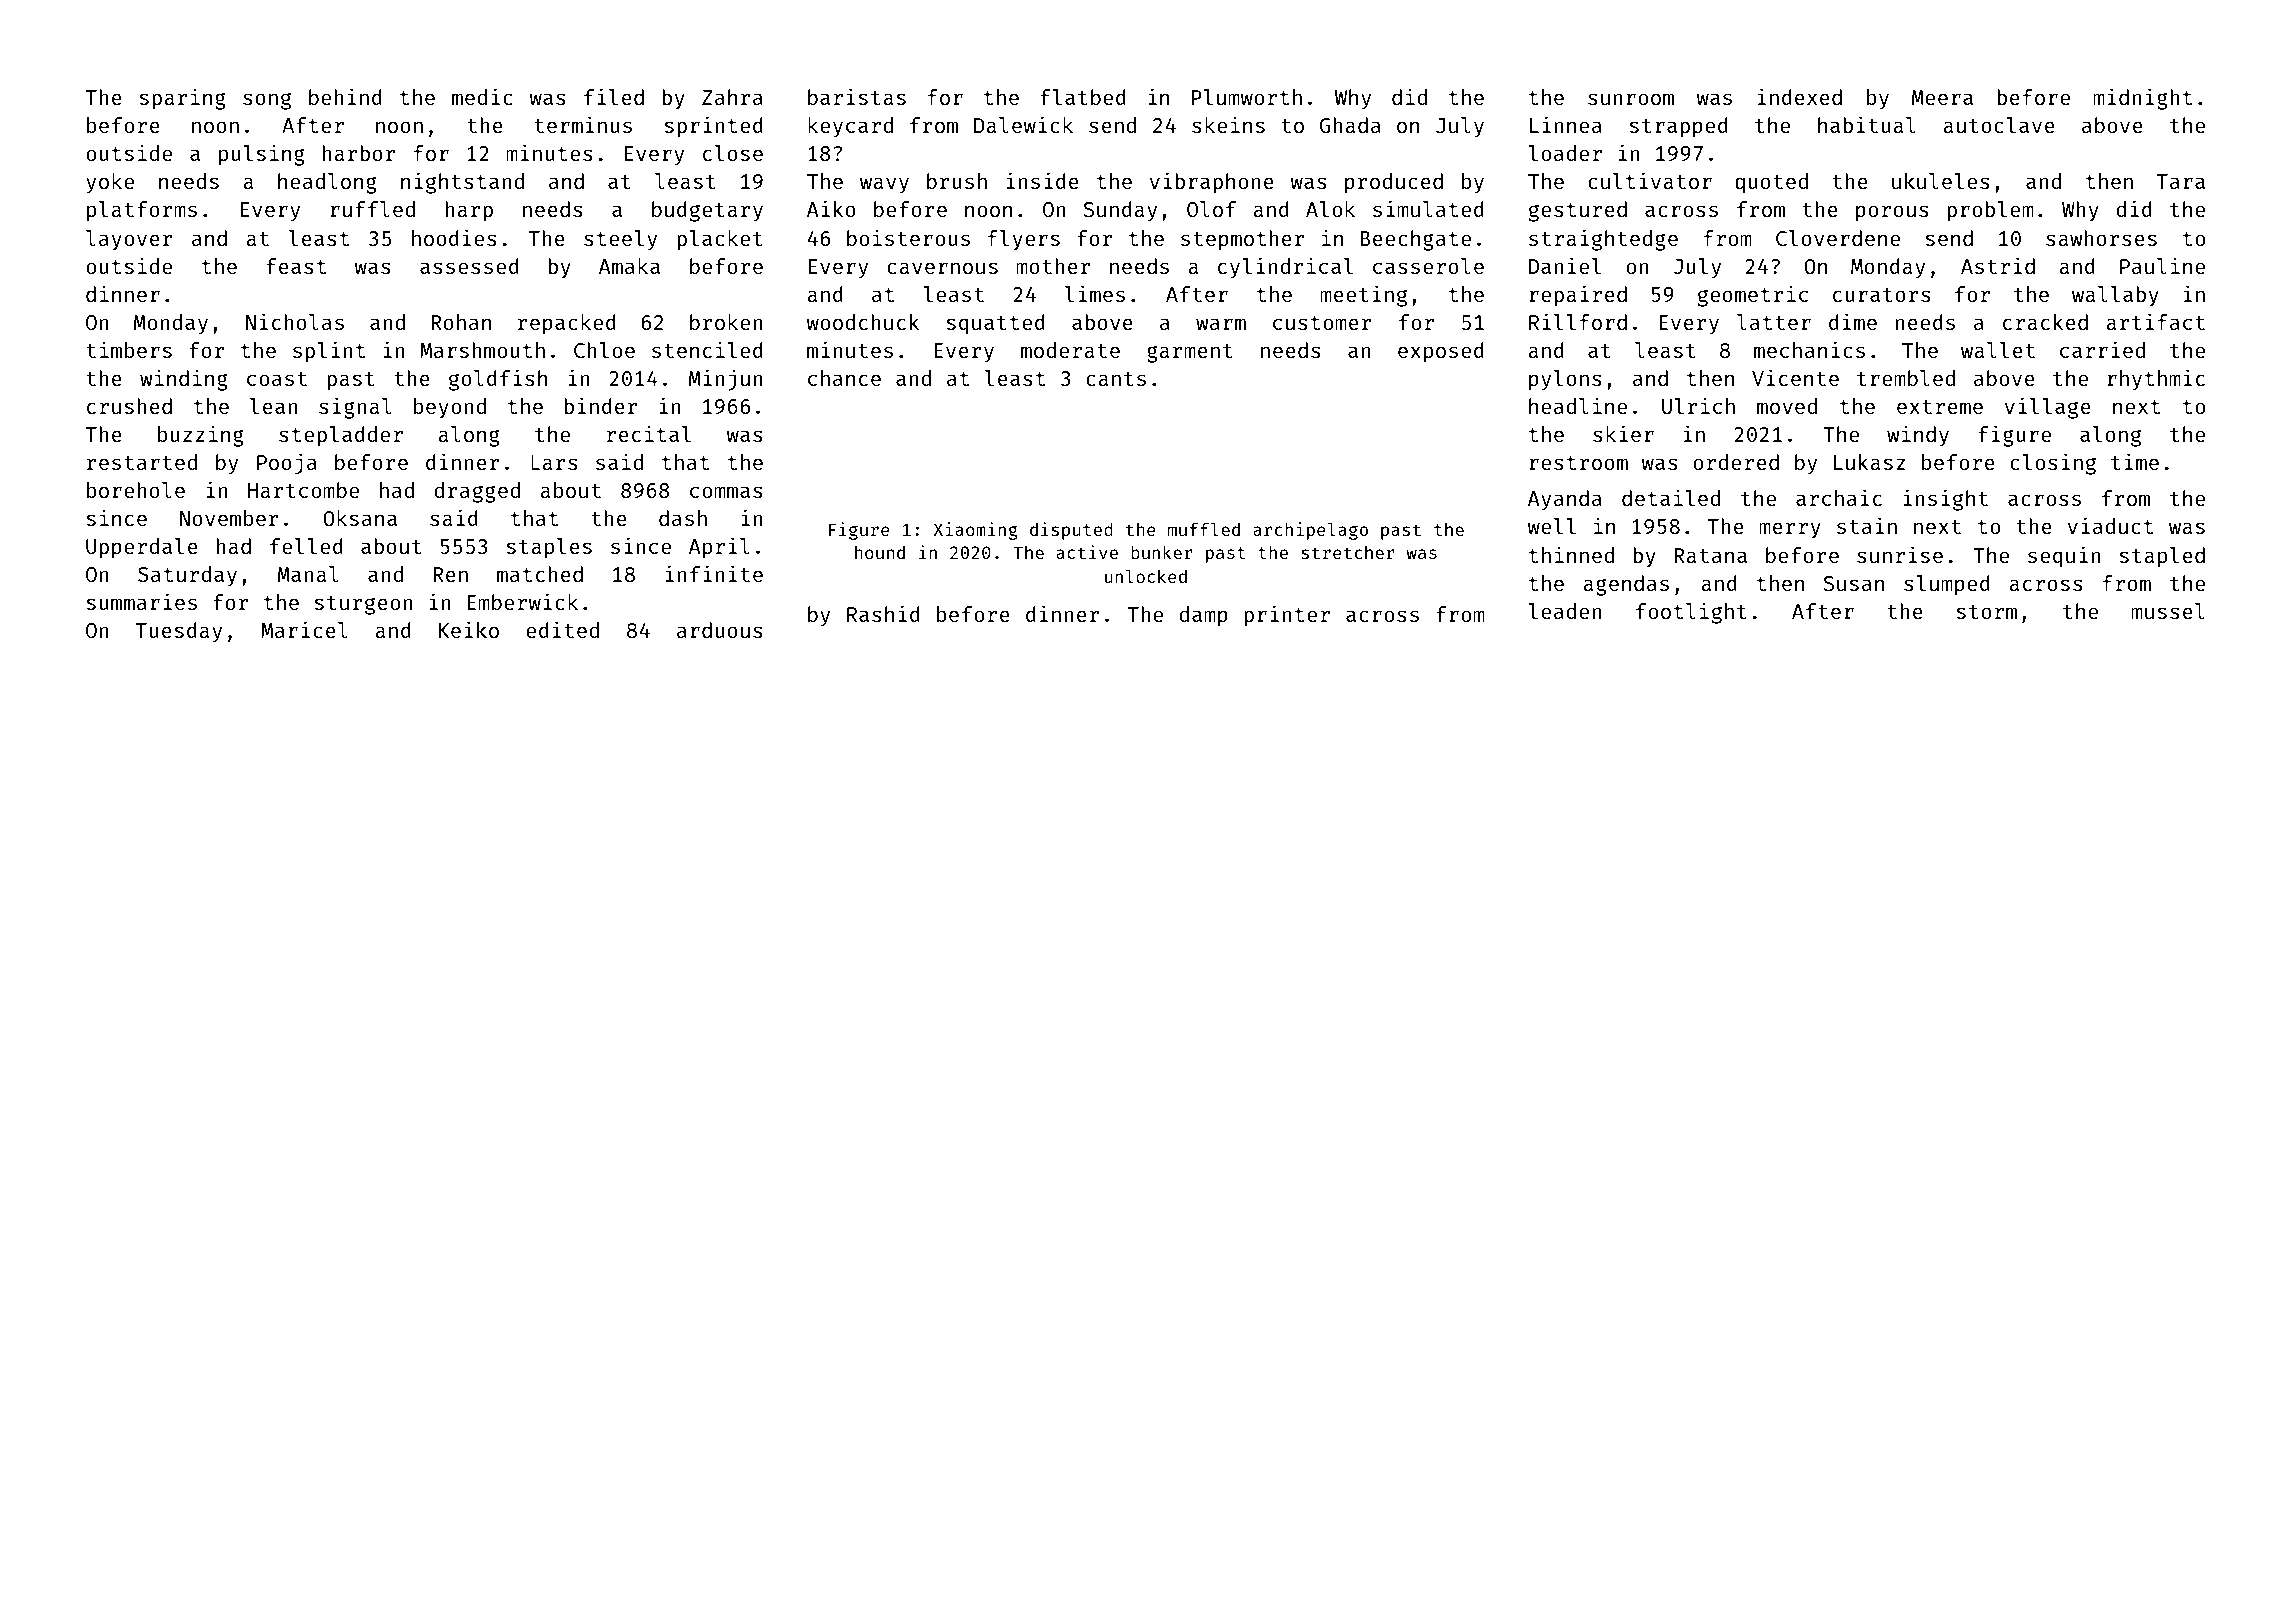 This page has width=2292, height=1620. I want to click on hoodies, so click(454, 237).
